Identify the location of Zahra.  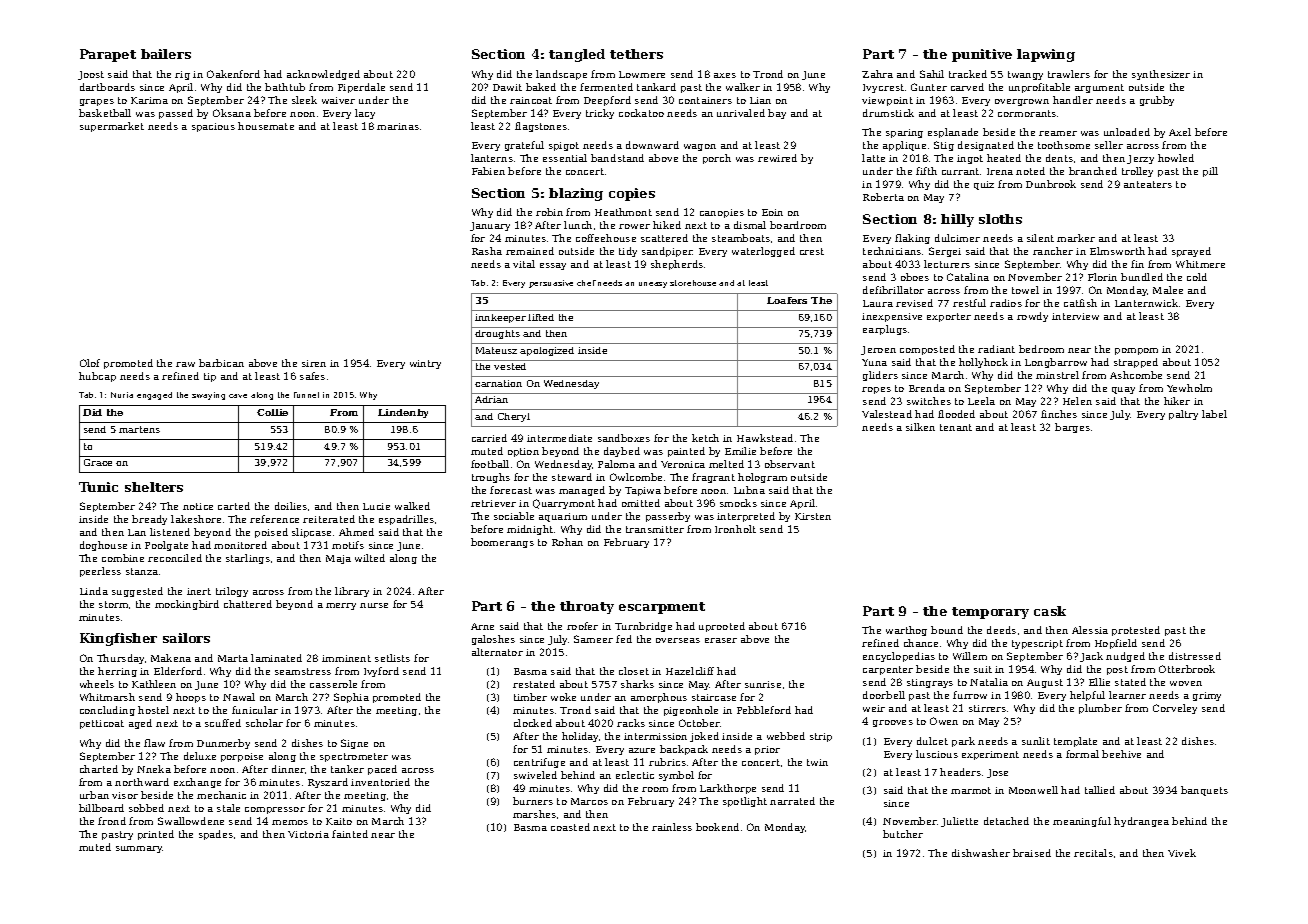
(877, 74).
